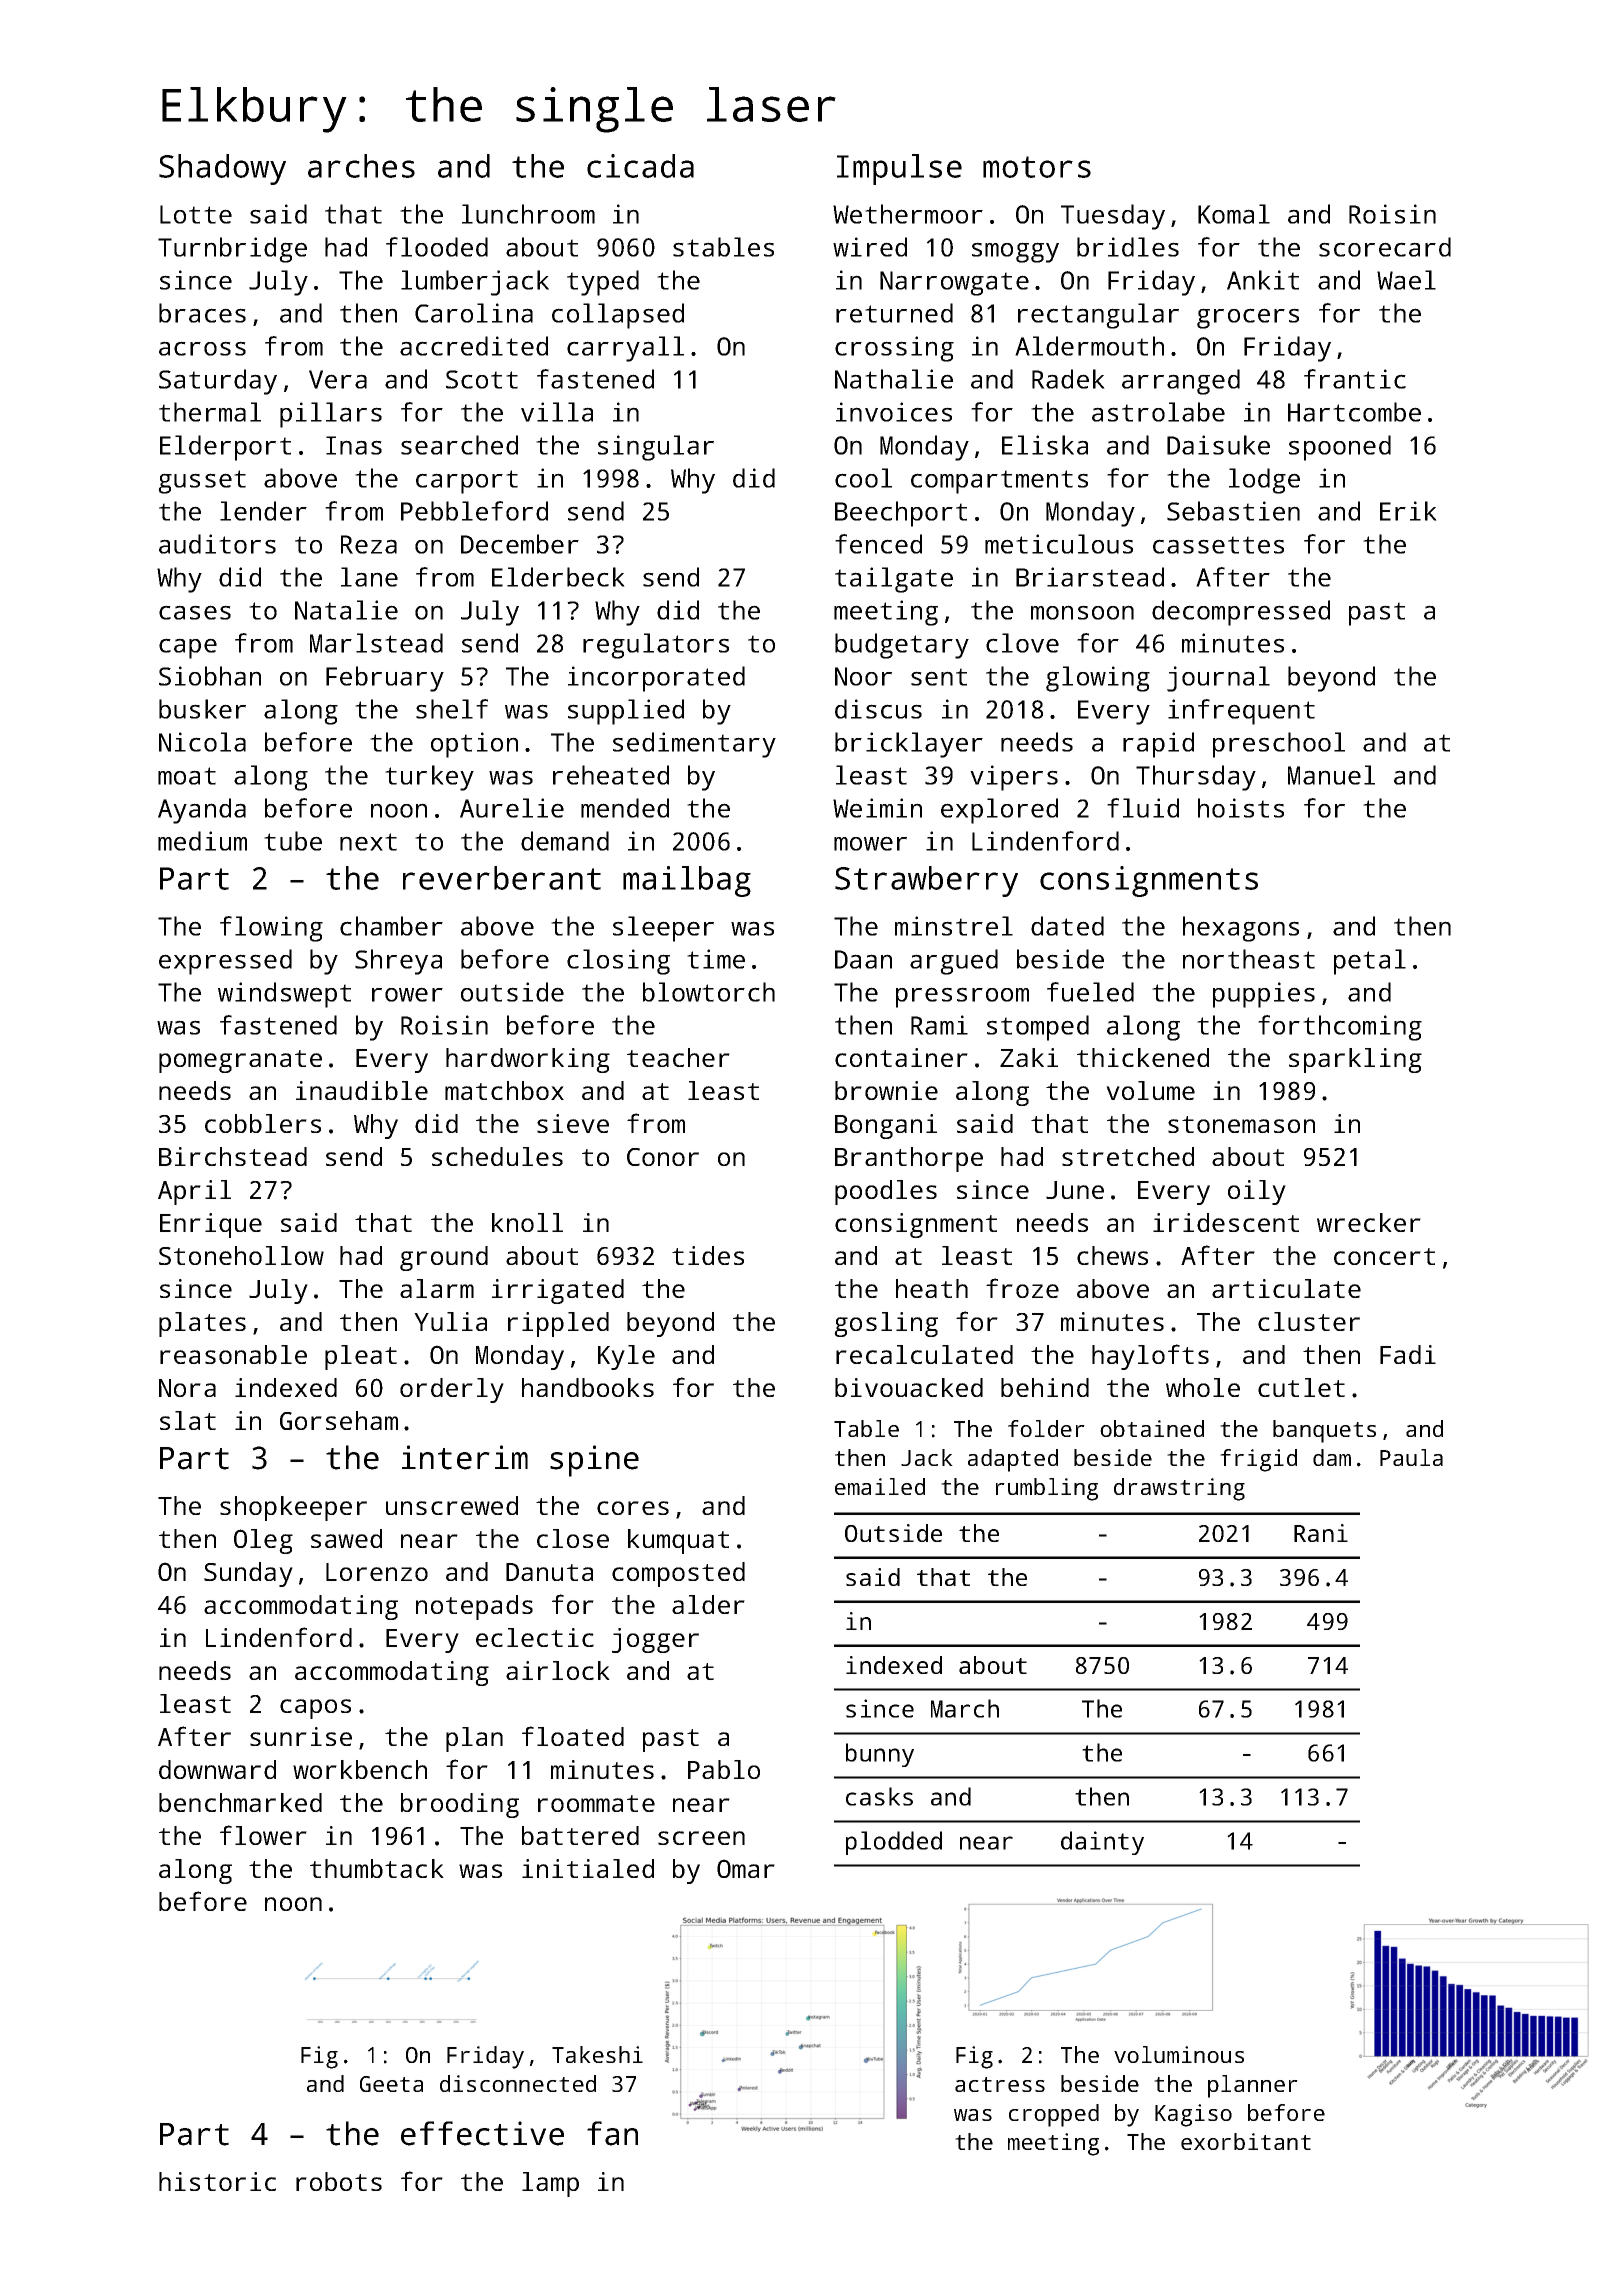  I want to click on blowtorch, so click(709, 992).
